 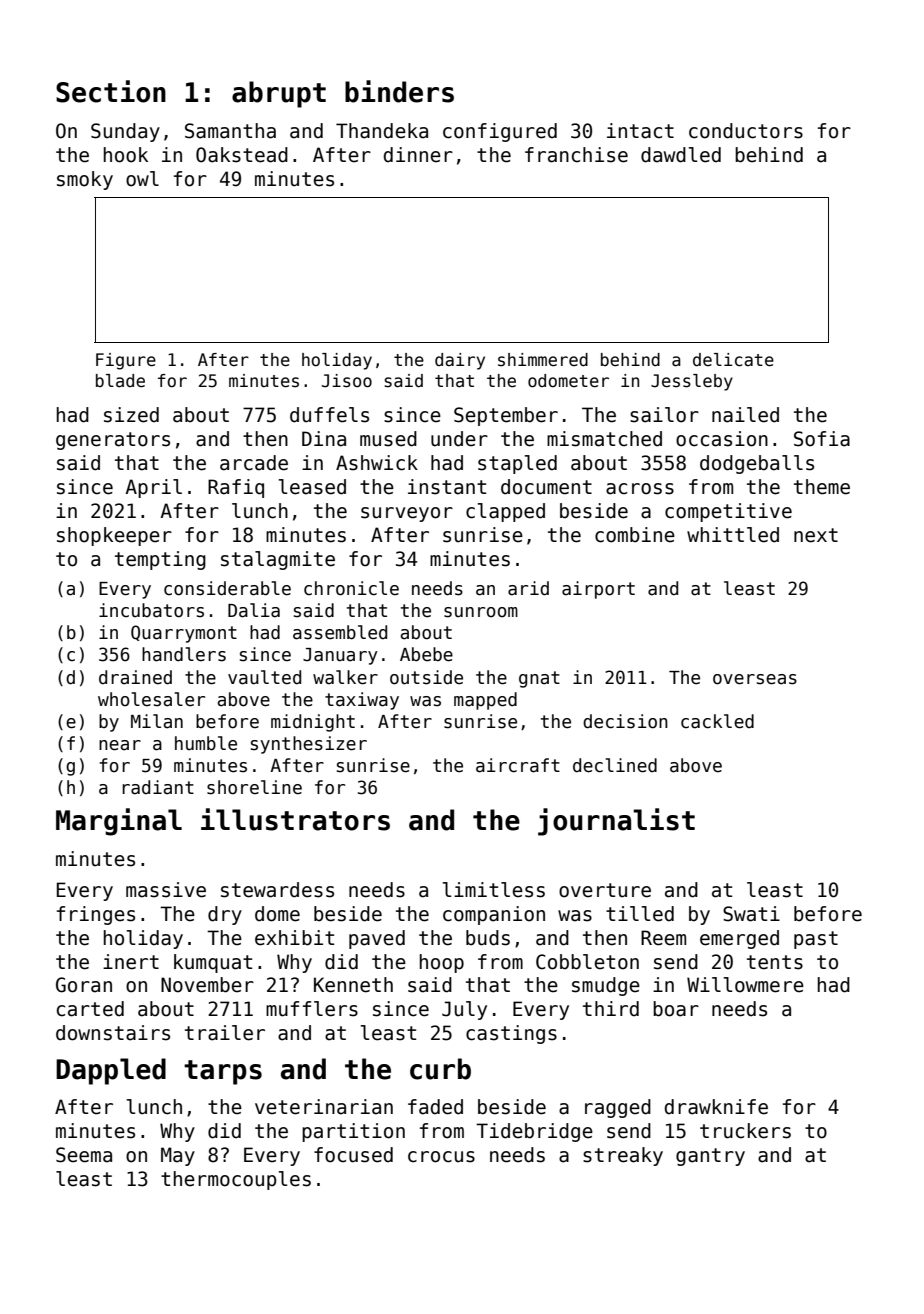 What do you see at coordinates (534, 1132) in the screenshot?
I see `Tidebridge` at bounding box center [534, 1132].
